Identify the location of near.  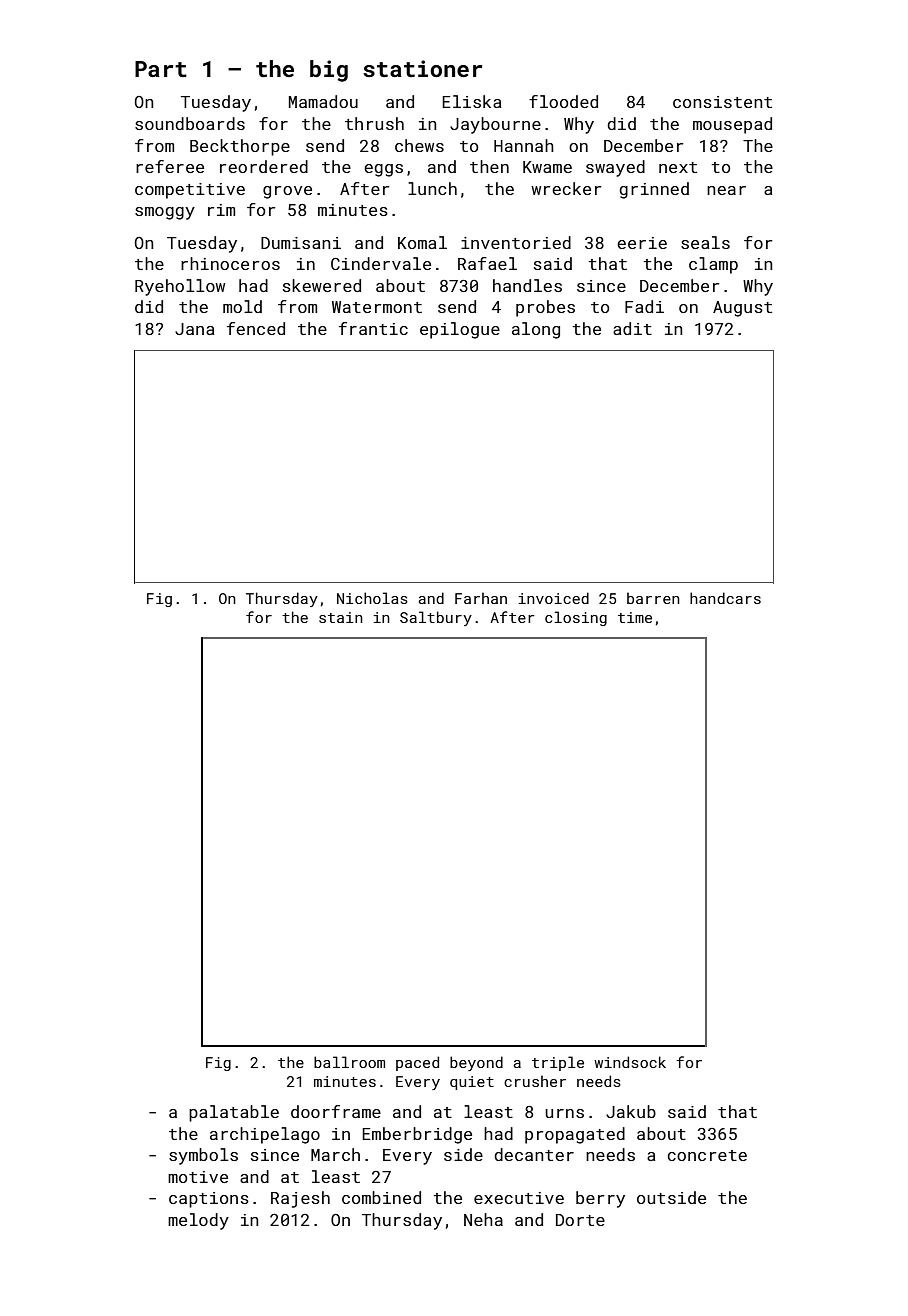
(726, 190).
